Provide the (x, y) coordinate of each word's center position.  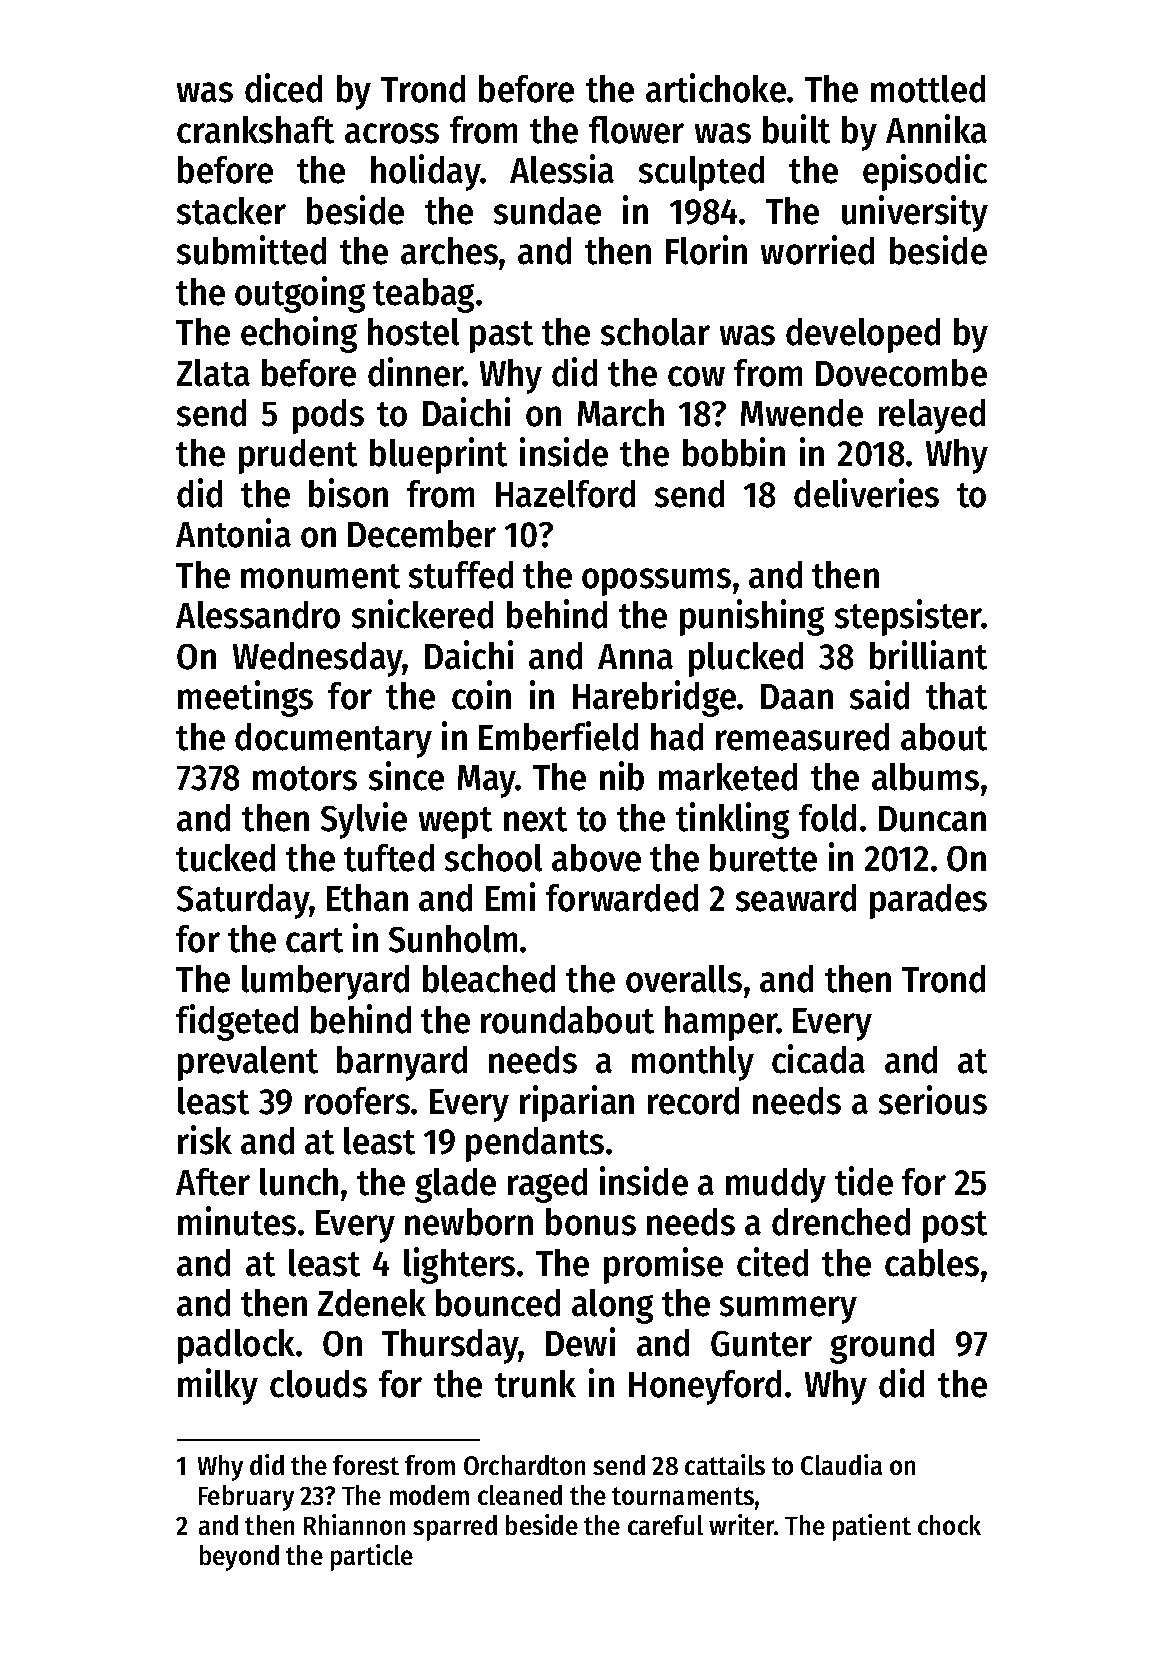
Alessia (562, 169)
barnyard (402, 1063)
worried (817, 250)
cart (314, 940)
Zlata (213, 373)
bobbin (734, 452)
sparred (455, 1528)
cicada (818, 1059)
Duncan (932, 819)
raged (547, 1185)
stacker (231, 211)
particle (372, 1557)
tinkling (732, 820)
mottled (928, 89)
